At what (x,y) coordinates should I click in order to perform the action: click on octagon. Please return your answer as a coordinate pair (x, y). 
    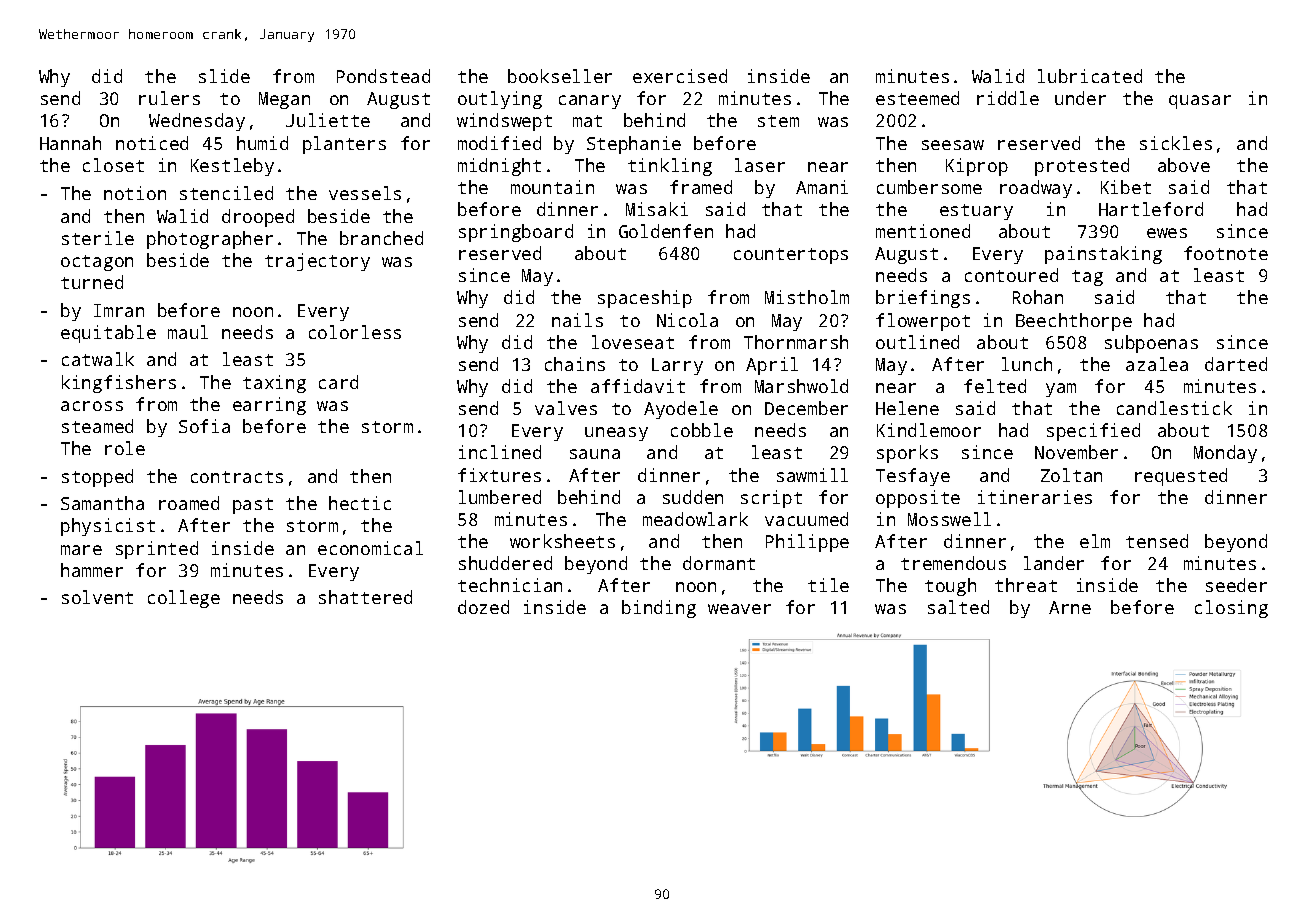
    Looking at the image, I should click on (97, 263).
